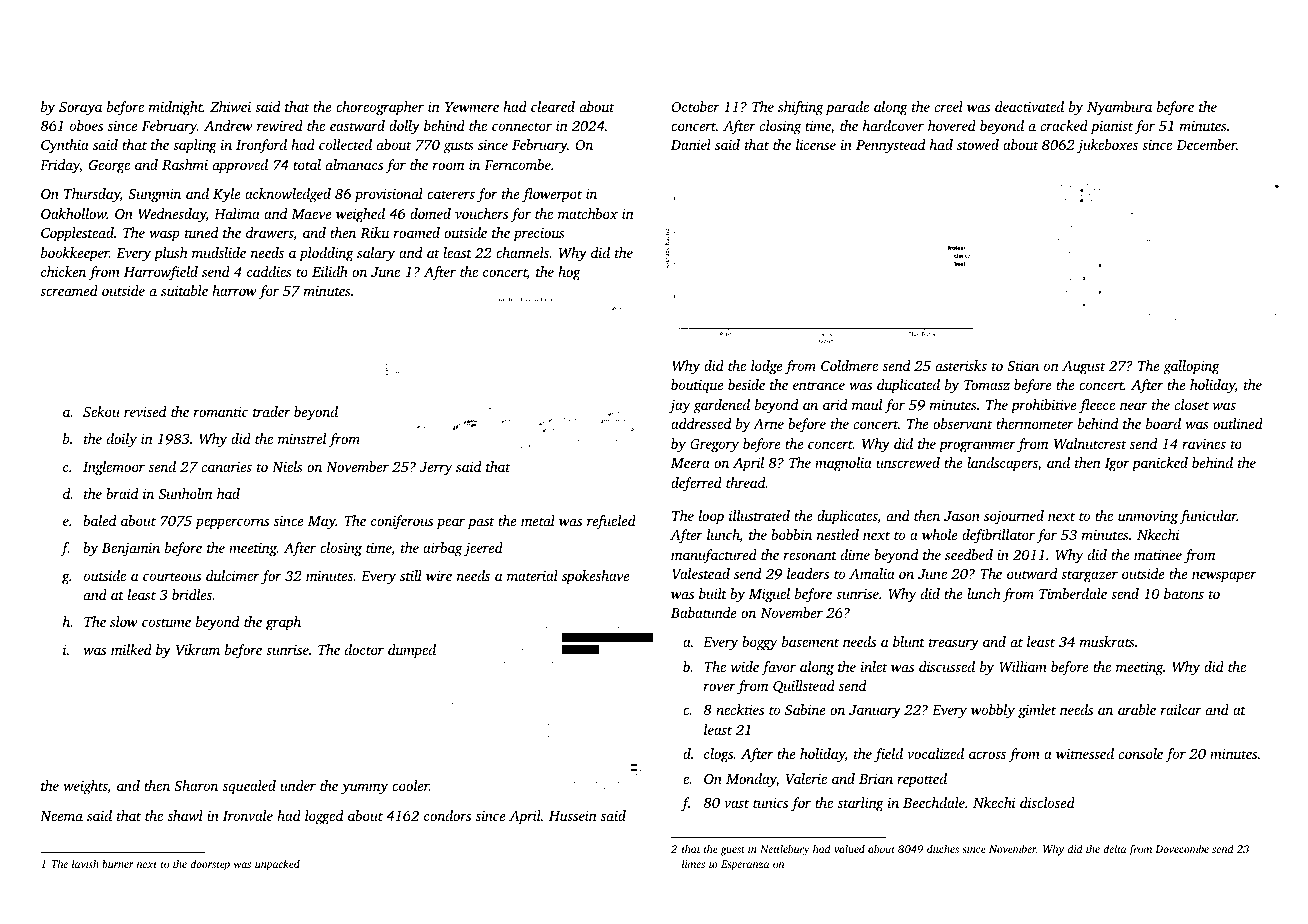  What do you see at coordinates (693, 863) in the screenshot?
I see `limes` at bounding box center [693, 863].
